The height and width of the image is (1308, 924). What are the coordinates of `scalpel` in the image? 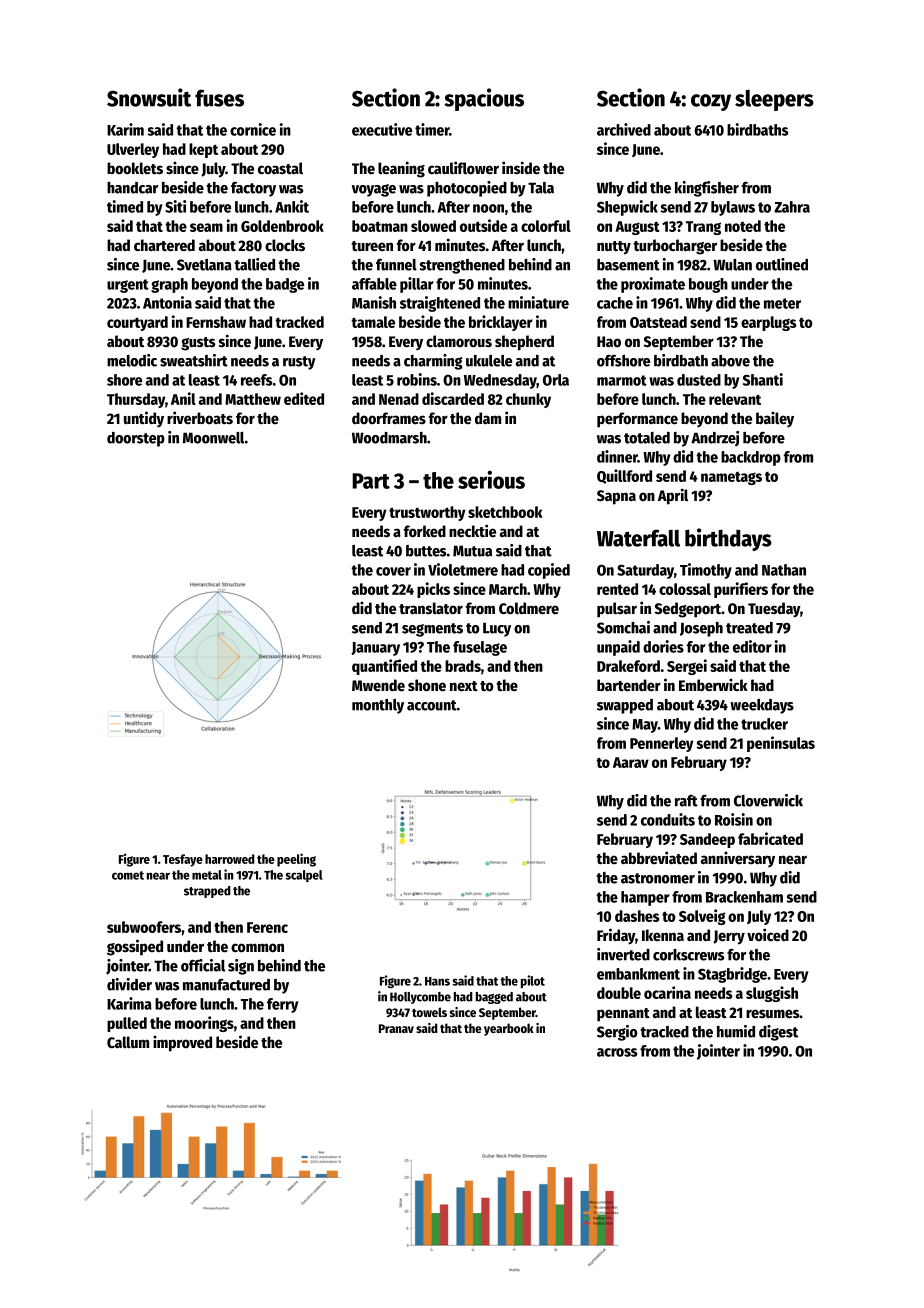 It's located at (304, 876).
